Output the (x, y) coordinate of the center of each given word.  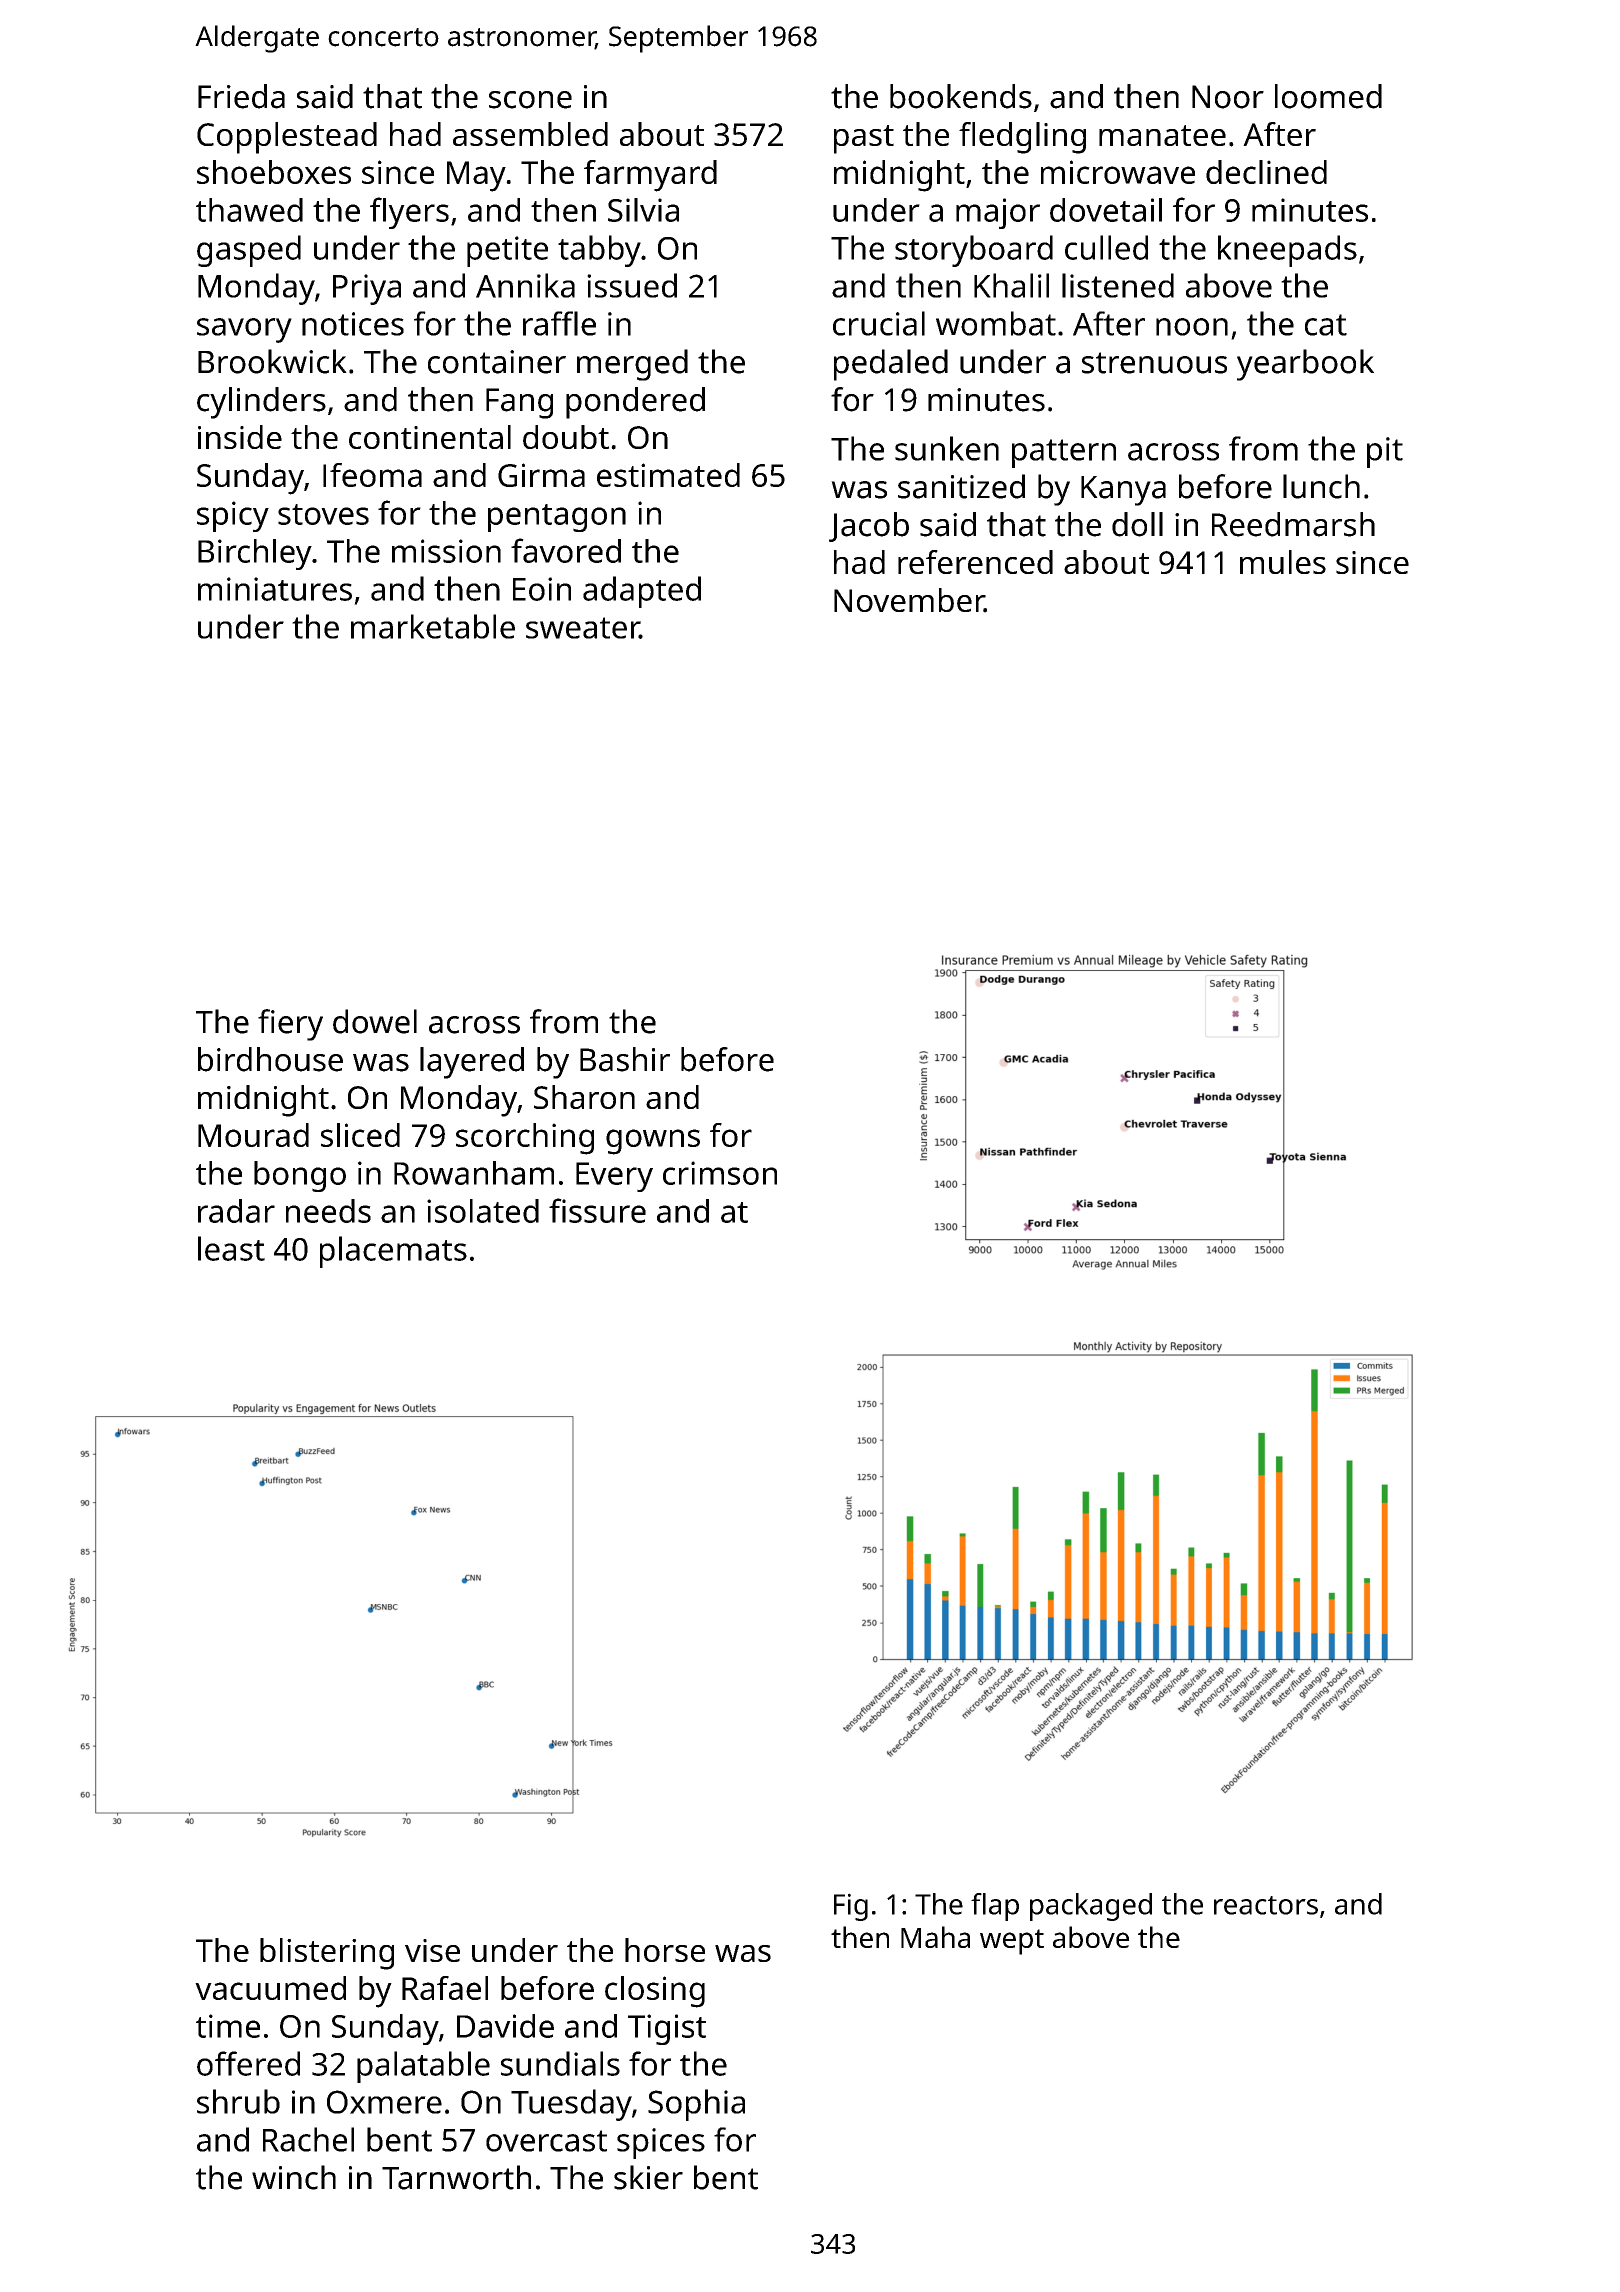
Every (614, 1177)
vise (432, 1950)
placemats (393, 1252)
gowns (653, 1142)
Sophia (696, 2105)
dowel (375, 1021)
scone (530, 100)
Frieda (241, 96)
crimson (720, 1173)
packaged (1091, 1907)
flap (995, 1907)
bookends (961, 96)
